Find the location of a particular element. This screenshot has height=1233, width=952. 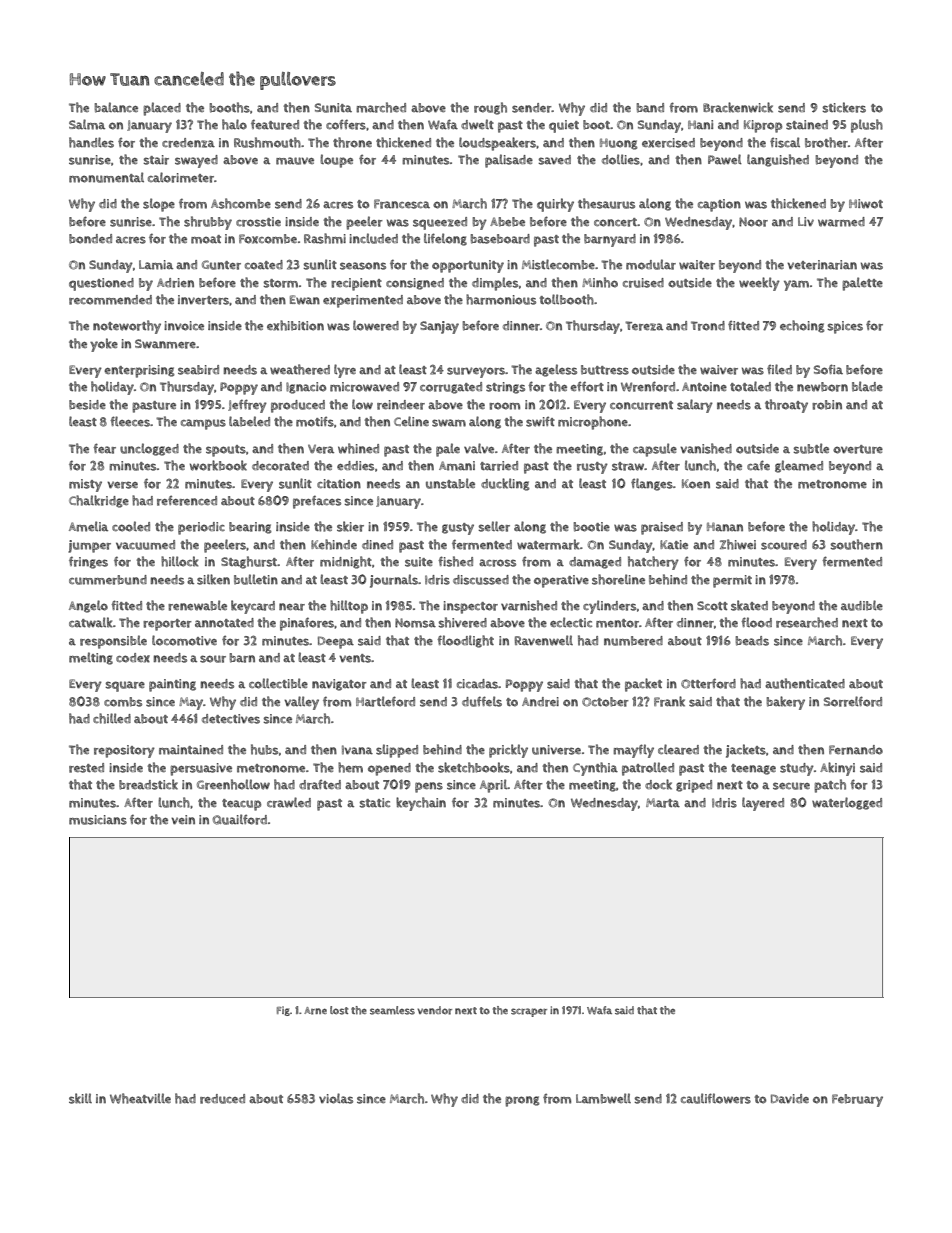

dwelt is located at coordinates (477, 124).
